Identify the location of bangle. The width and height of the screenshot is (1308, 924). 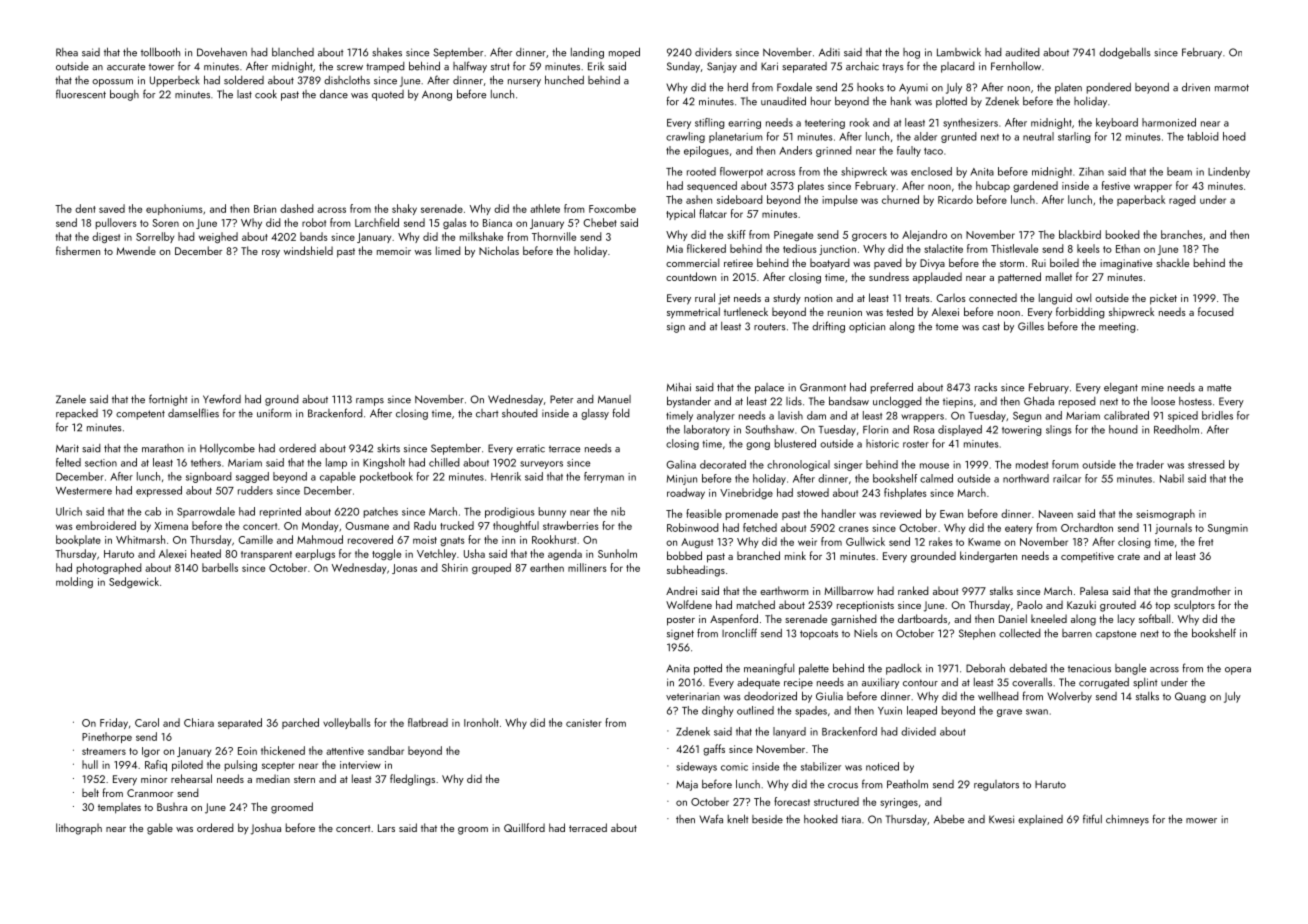
(1130, 669).
